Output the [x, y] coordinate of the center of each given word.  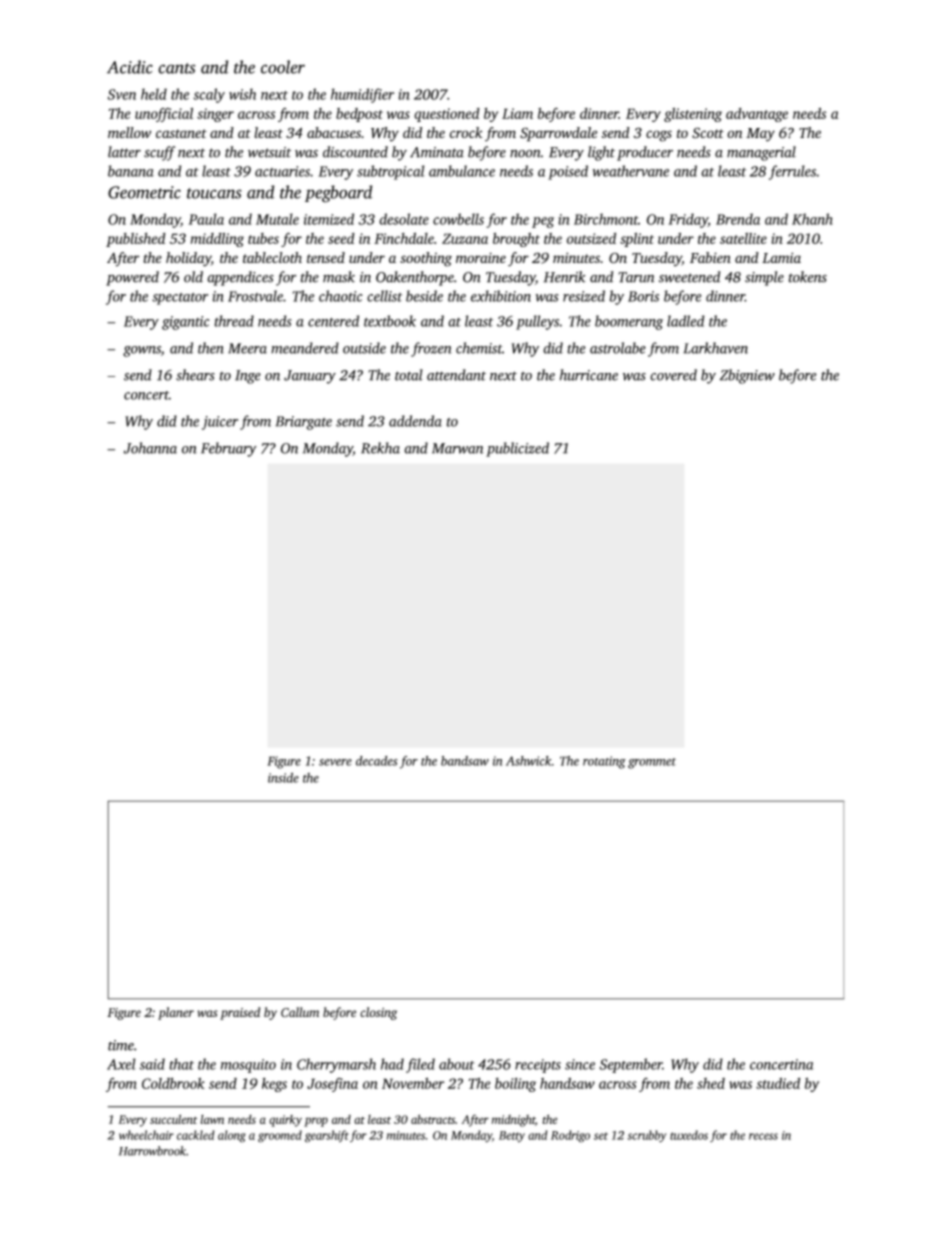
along [232, 1136]
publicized [517, 449]
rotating [604, 762]
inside [283, 777]
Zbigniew [747, 376]
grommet [652, 763]
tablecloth [272, 257]
